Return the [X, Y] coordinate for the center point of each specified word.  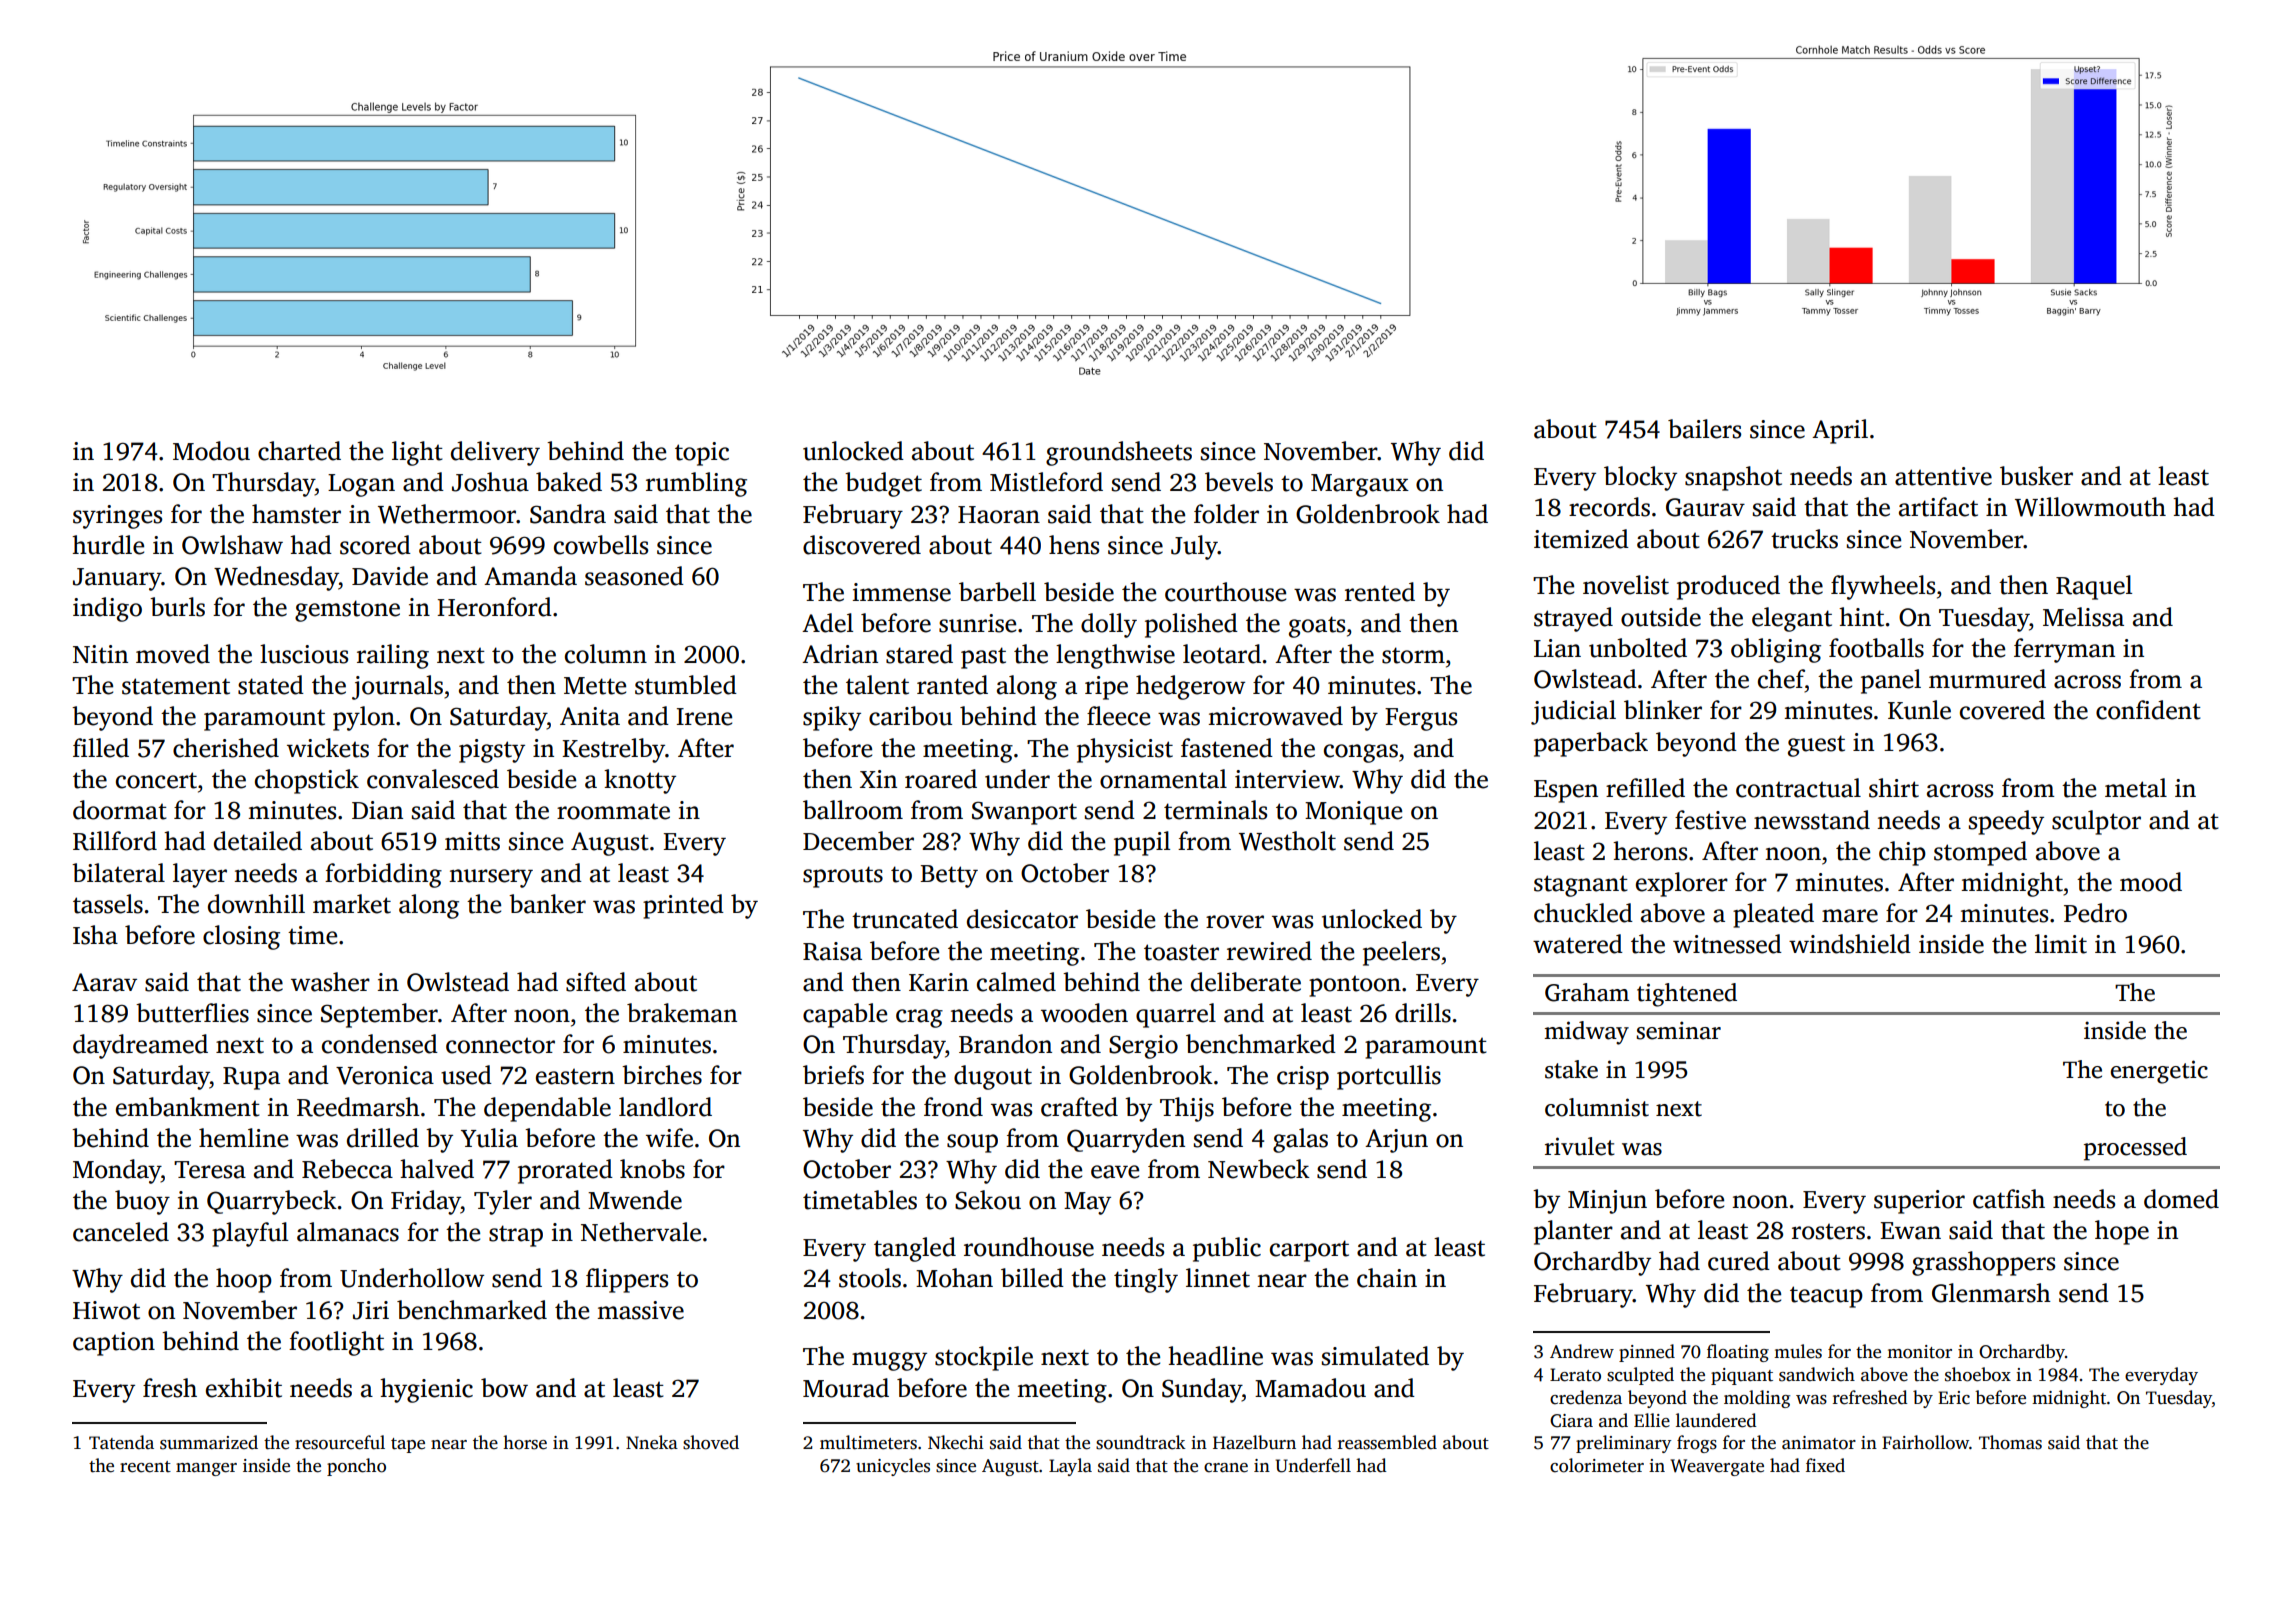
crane [1226, 1468]
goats [1317, 627]
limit [2061, 944]
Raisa [832, 951]
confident [2148, 710]
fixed [1825, 1465]
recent [145, 1467]
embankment [188, 1107]
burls [177, 607]
